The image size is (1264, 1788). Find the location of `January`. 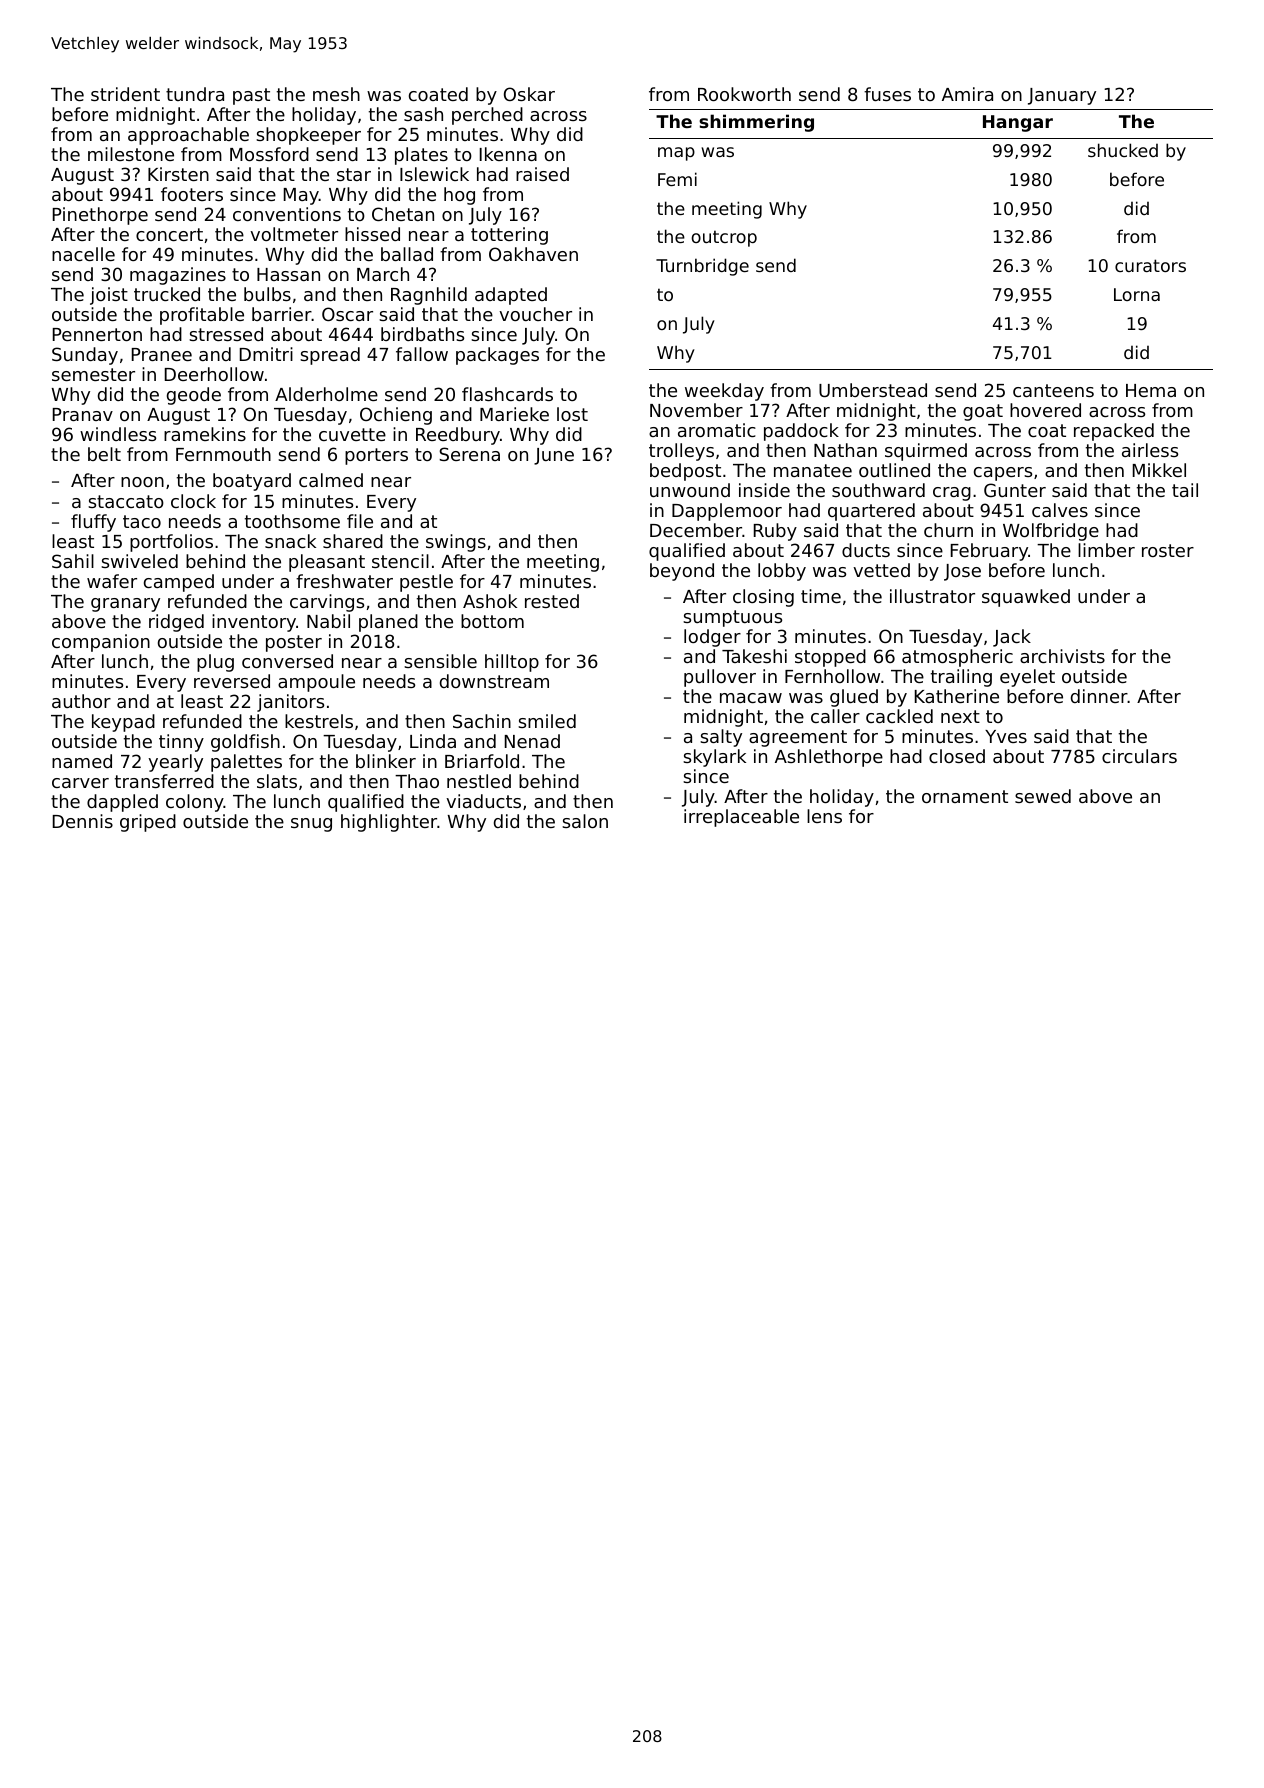

January is located at coordinates (1062, 96).
